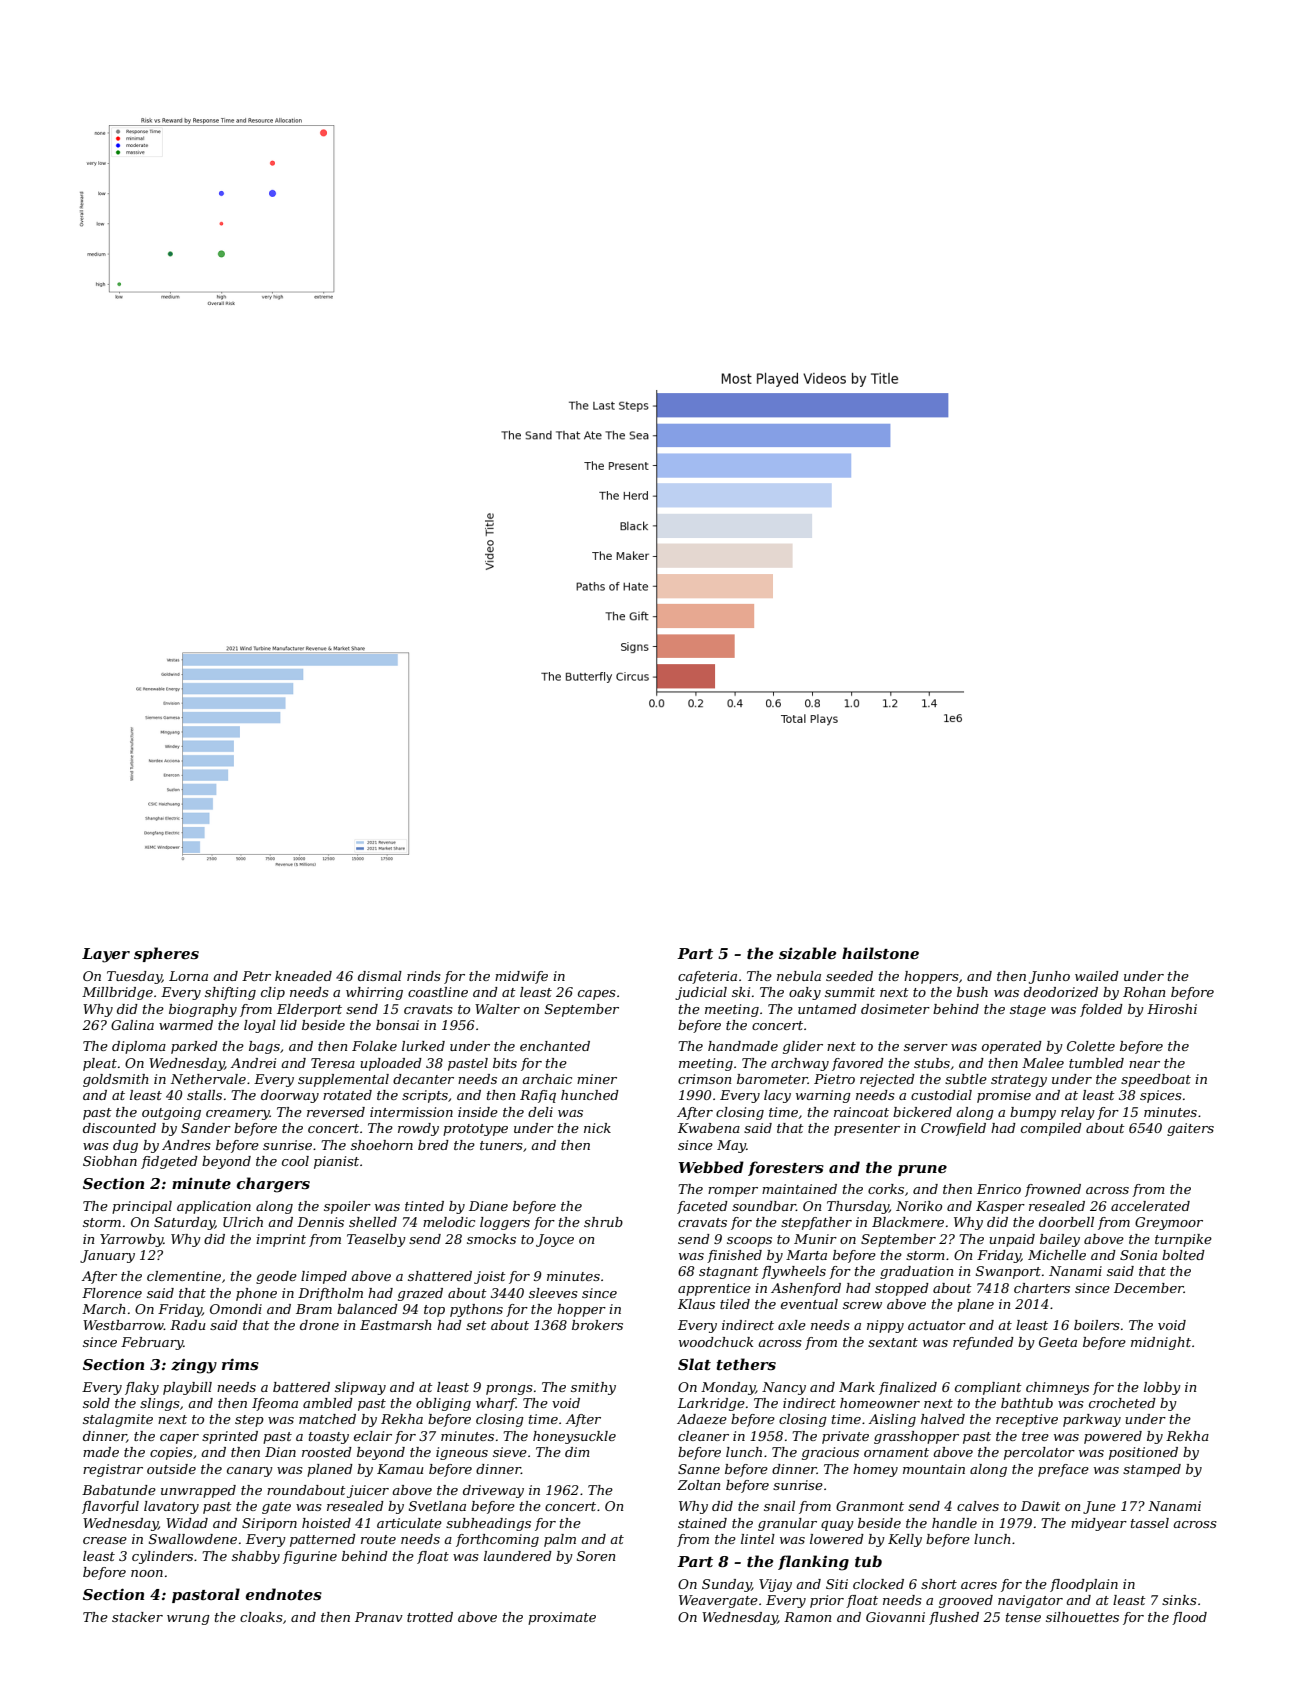 This document has width=1306, height=1690. What do you see at coordinates (379, 1617) in the document?
I see `Pranav` at bounding box center [379, 1617].
